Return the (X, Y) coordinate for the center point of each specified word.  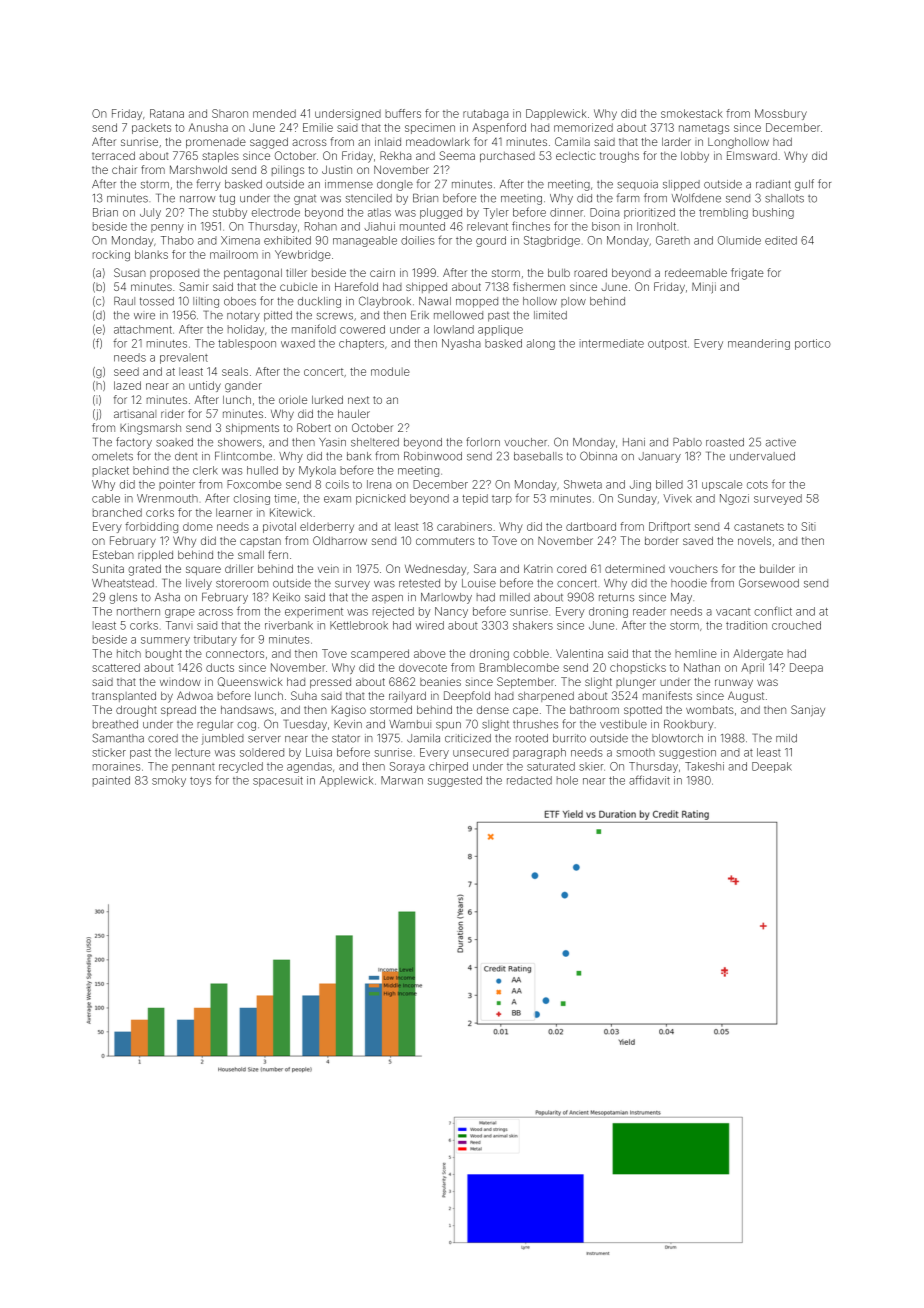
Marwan (402, 780)
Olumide (739, 240)
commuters (445, 541)
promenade (216, 143)
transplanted (124, 697)
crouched (796, 625)
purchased (507, 157)
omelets (112, 456)
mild (786, 738)
